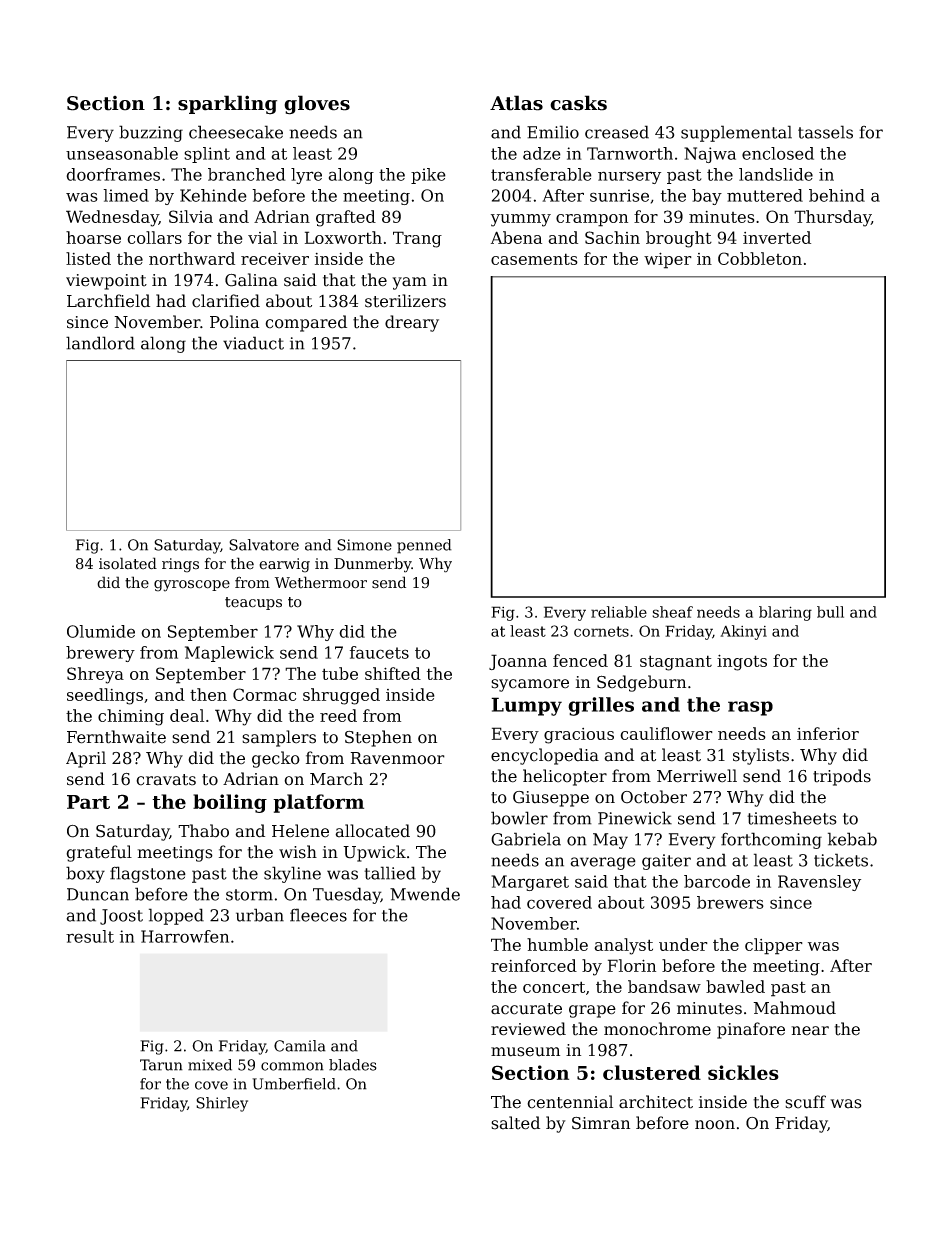  I want to click on Shirley, so click(222, 1104).
